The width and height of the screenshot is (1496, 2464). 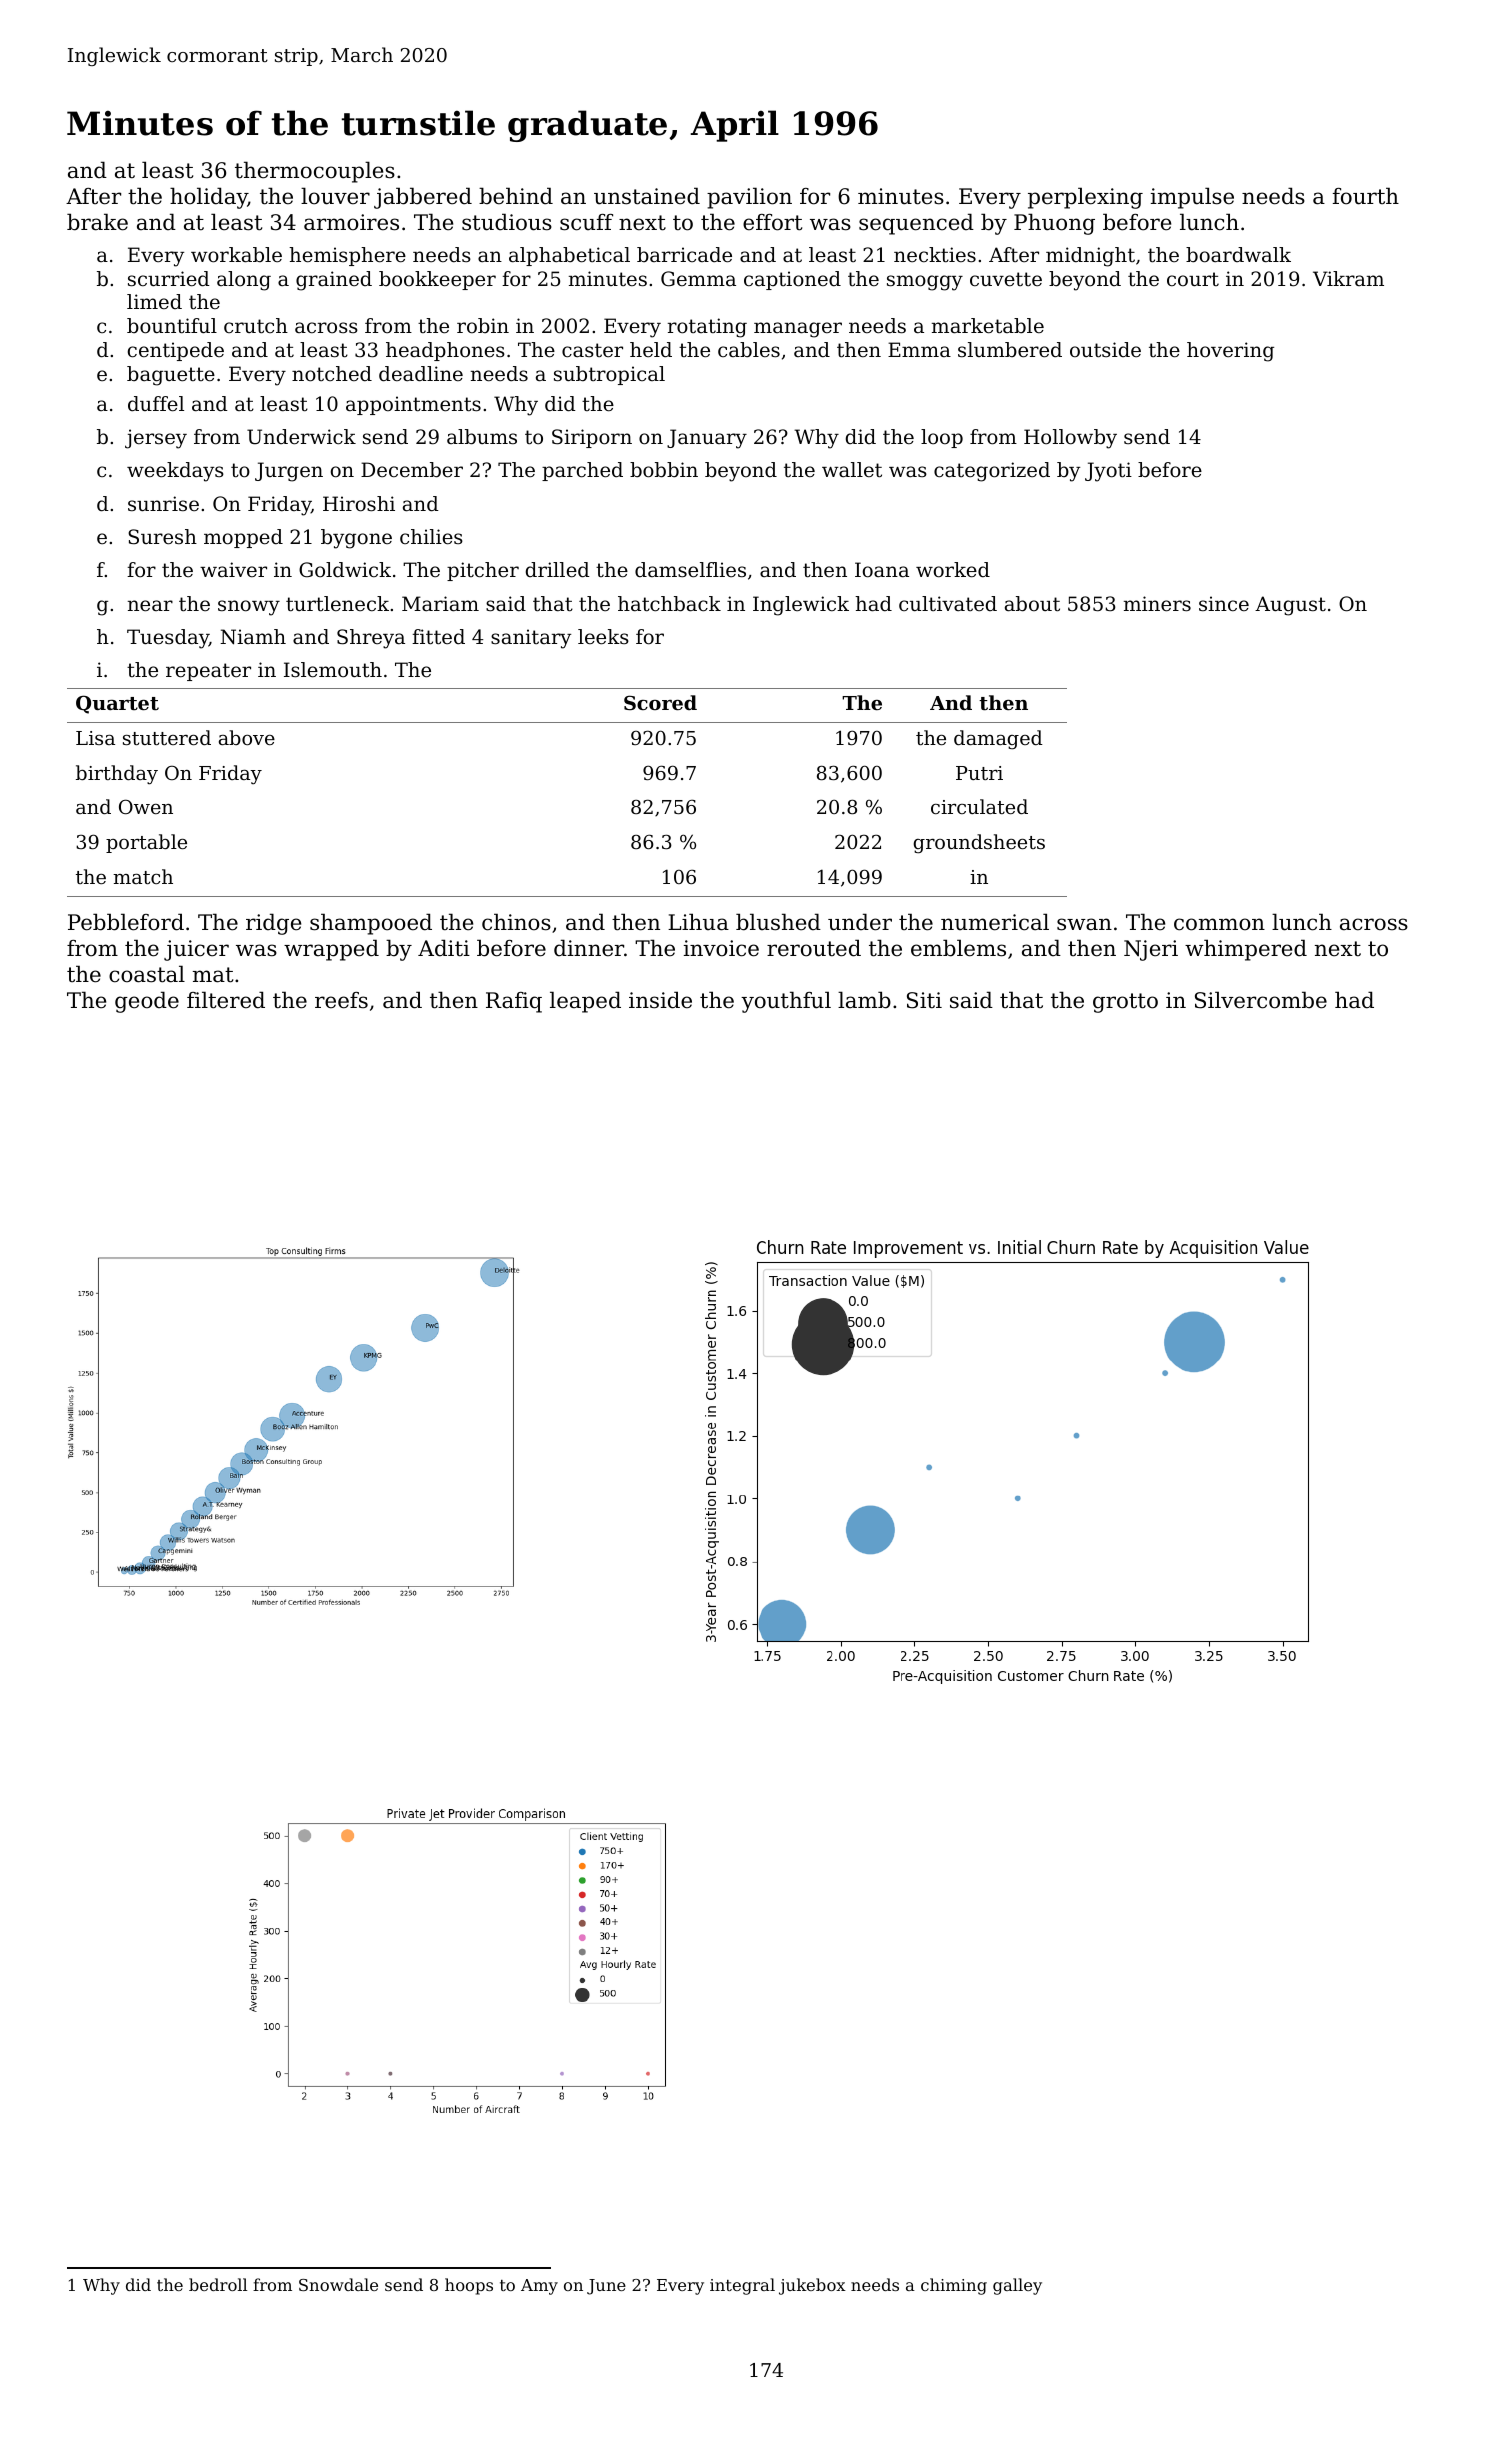 I want to click on thermocouples, so click(x=315, y=172).
